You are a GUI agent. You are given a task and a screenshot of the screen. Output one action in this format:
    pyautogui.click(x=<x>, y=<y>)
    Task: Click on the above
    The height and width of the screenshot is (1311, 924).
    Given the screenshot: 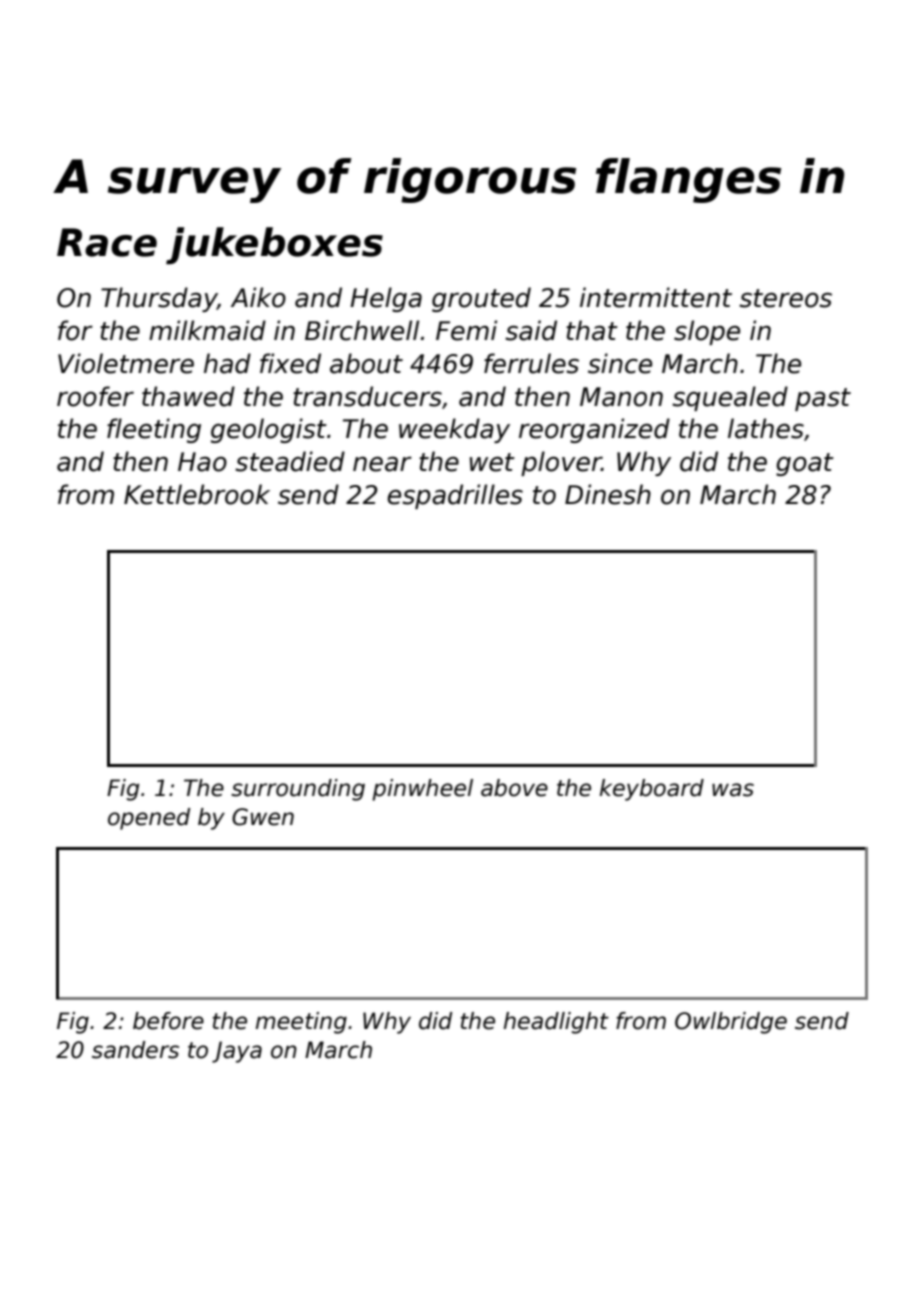 What is the action you would take?
    pyautogui.click(x=514, y=788)
